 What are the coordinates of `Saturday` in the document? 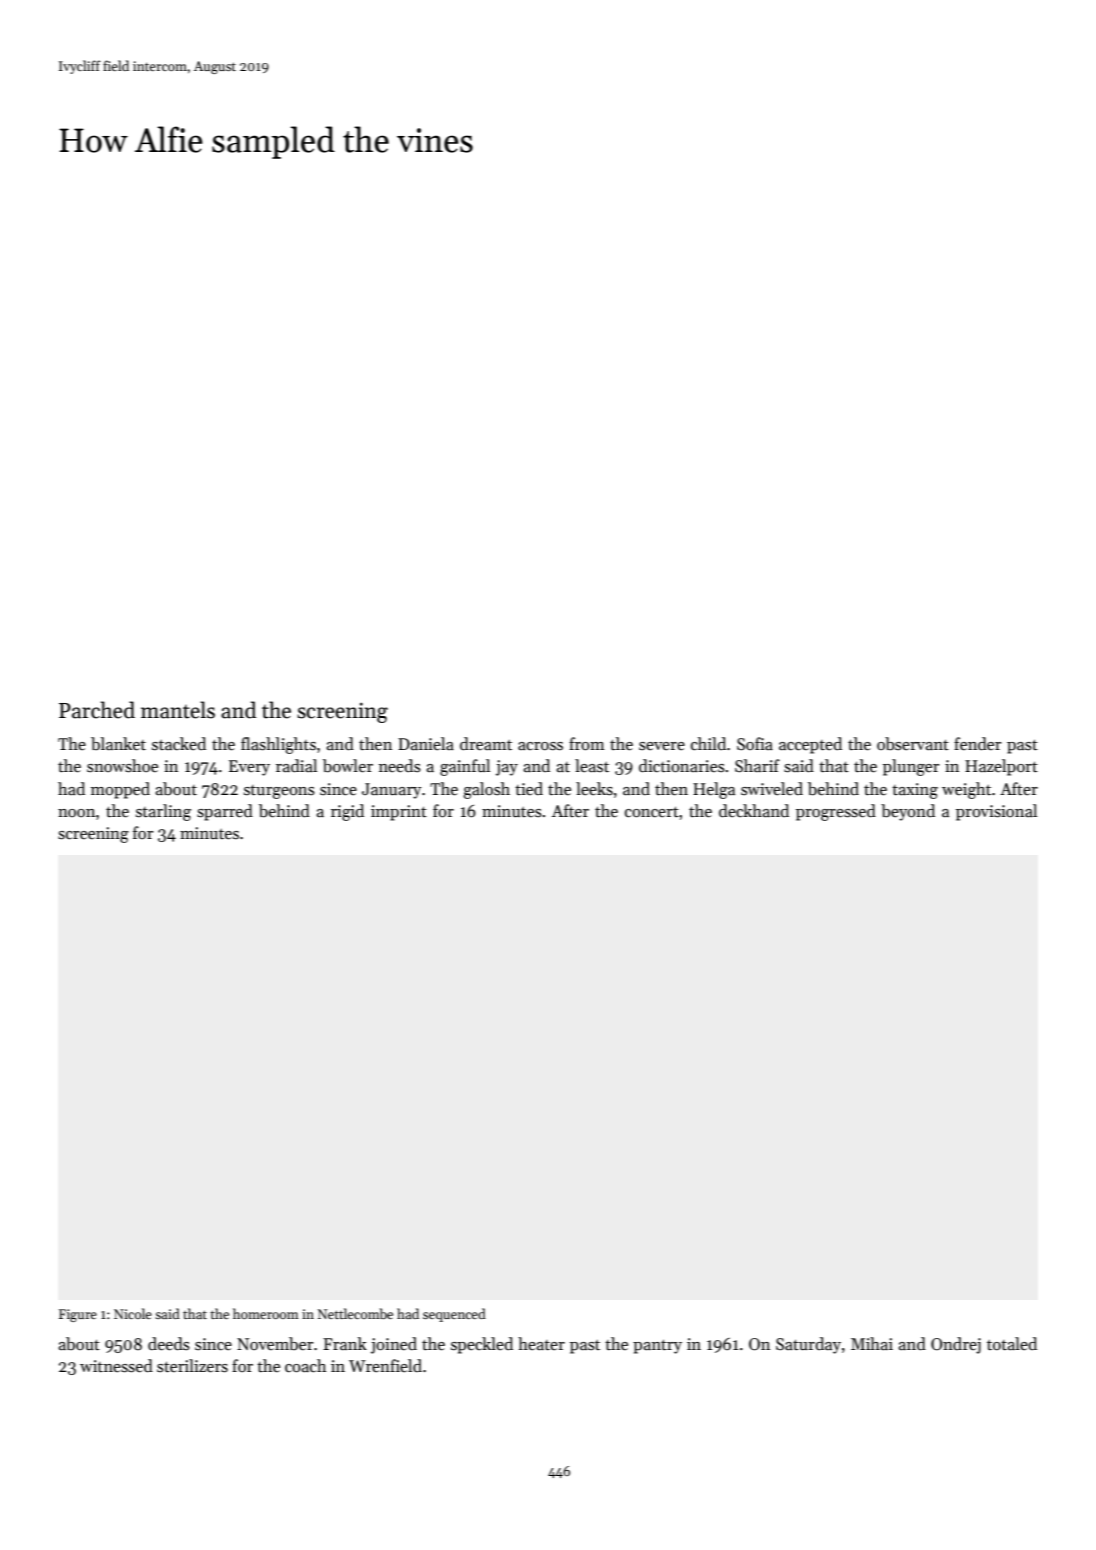 It's located at (808, 1345).
